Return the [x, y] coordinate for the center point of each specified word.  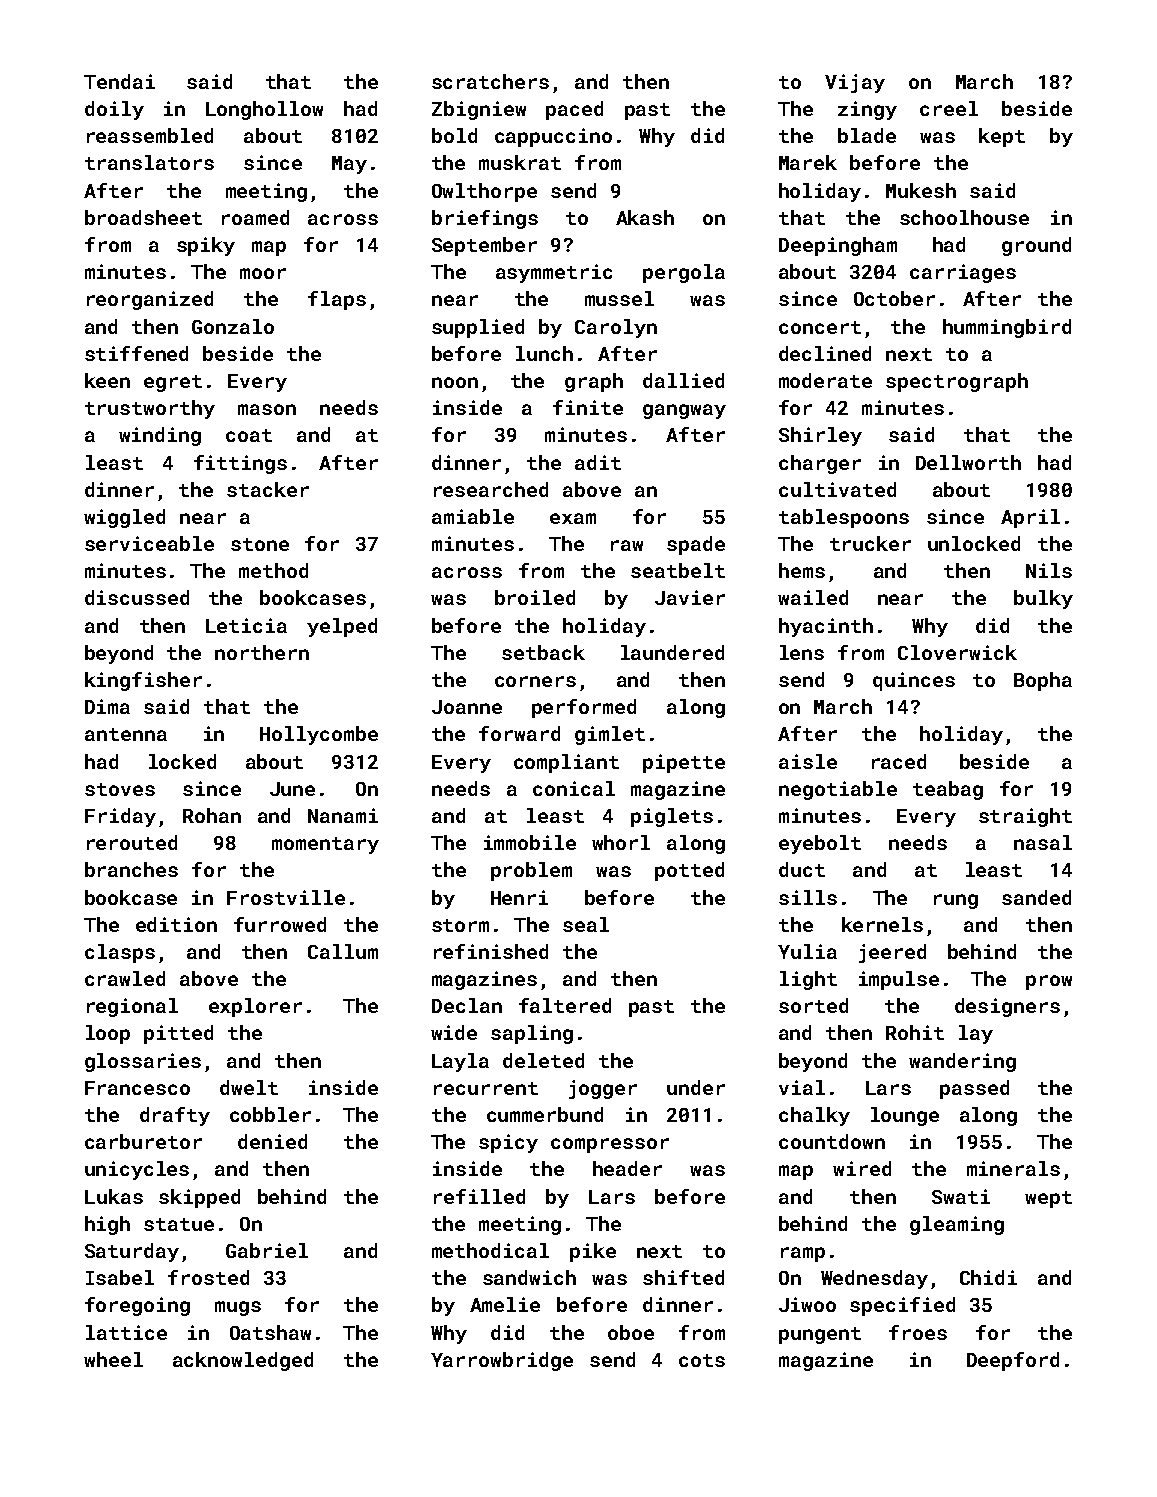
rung [956, 901]
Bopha [1043, 681]
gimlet [610, 735]
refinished [491, 951]
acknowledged [243, 1361]
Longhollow [264, 110]
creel [949, 108]
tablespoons [844, 518]
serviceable [149, 543]
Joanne [467, 707]
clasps [120, 953]
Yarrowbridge [502, 1361]
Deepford [1013, 1361]
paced [574, 110]
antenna [126, 734]
